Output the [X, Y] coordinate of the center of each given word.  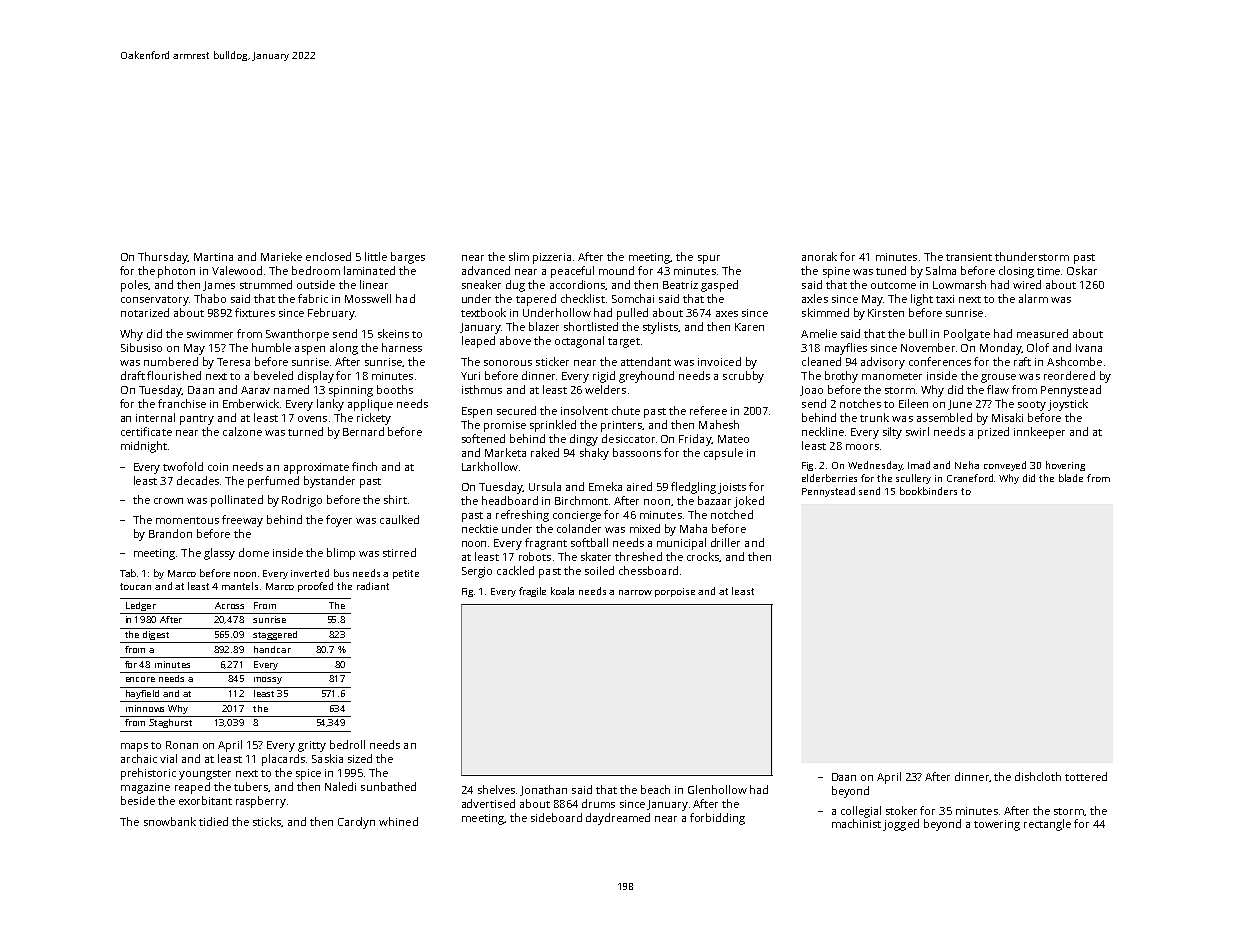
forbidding [717, 819]
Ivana [1089, 348]
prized [993, 433]
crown [168, 501]
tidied [213, 821]
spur [709, 259]
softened [483, 438]
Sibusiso [141, 347]
